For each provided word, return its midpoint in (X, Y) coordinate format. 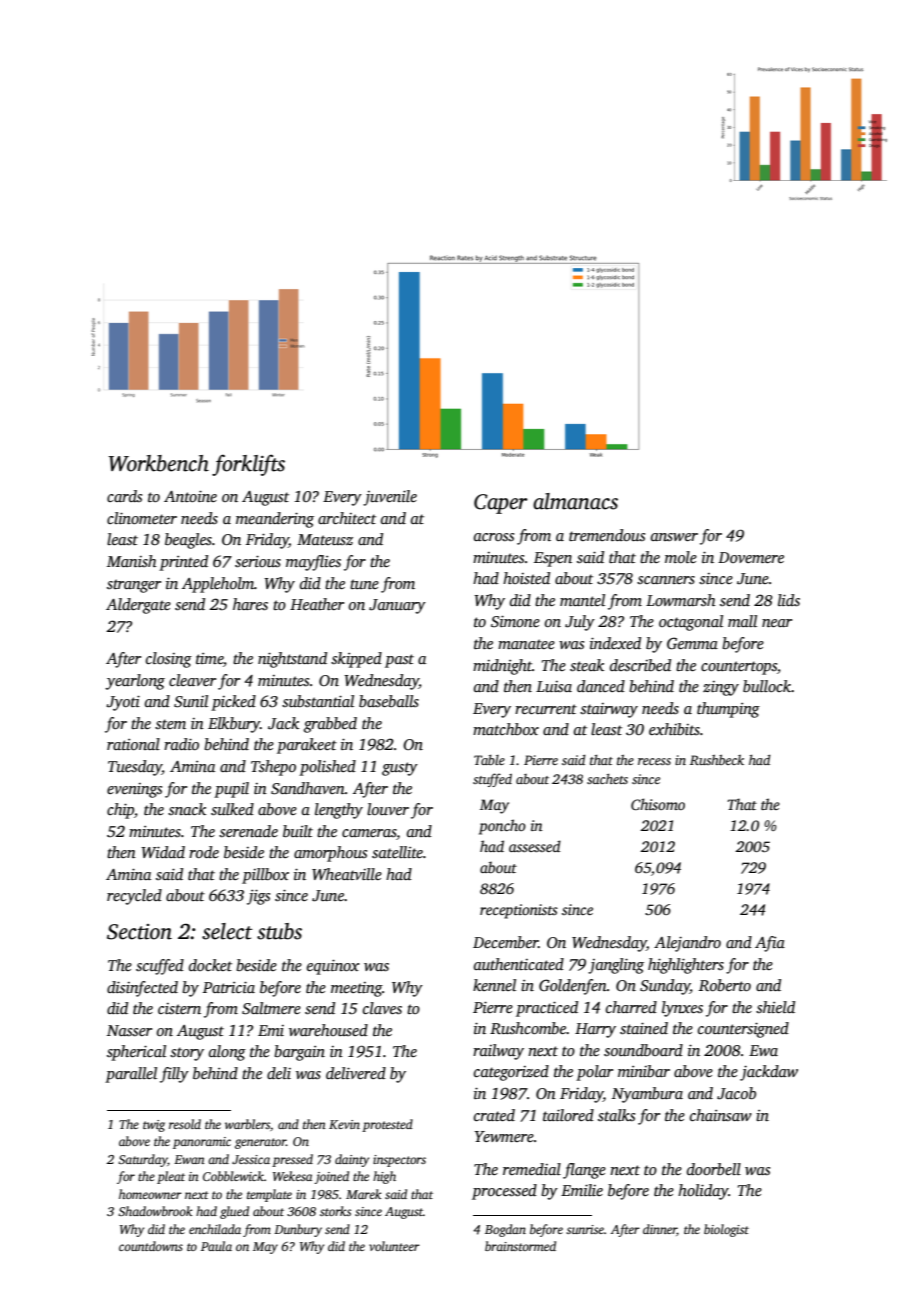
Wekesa (292, 1176)
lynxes (682, 1009)
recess (654, 761)
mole (681, 557)
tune (364, 584)
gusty (400, 769)
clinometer (142, 518)
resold (185, 1124)
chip (120, 811)
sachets (607, 779)
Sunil (191, 701)
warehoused (328, 1030)
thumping (728, 710)
